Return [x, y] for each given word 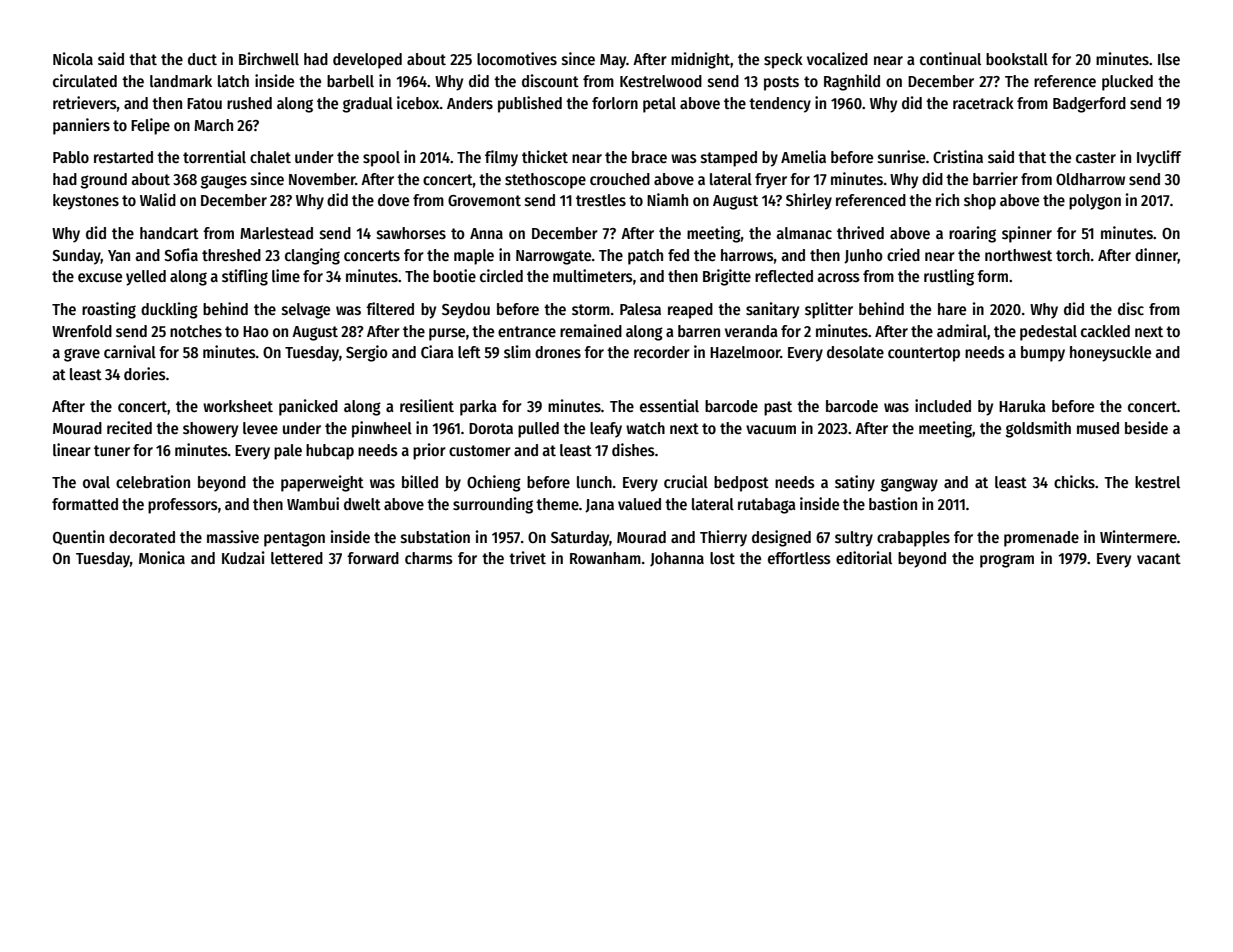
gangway [909, 485]
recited [129, 427]
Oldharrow [1090, 179]
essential [669, 406]
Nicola [73, 58]
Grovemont [484, 200]
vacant [1159, 558]
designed [781, 538]
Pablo [71, 157]
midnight [700, 60]
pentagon [294, 539]
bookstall [1017, 59]
